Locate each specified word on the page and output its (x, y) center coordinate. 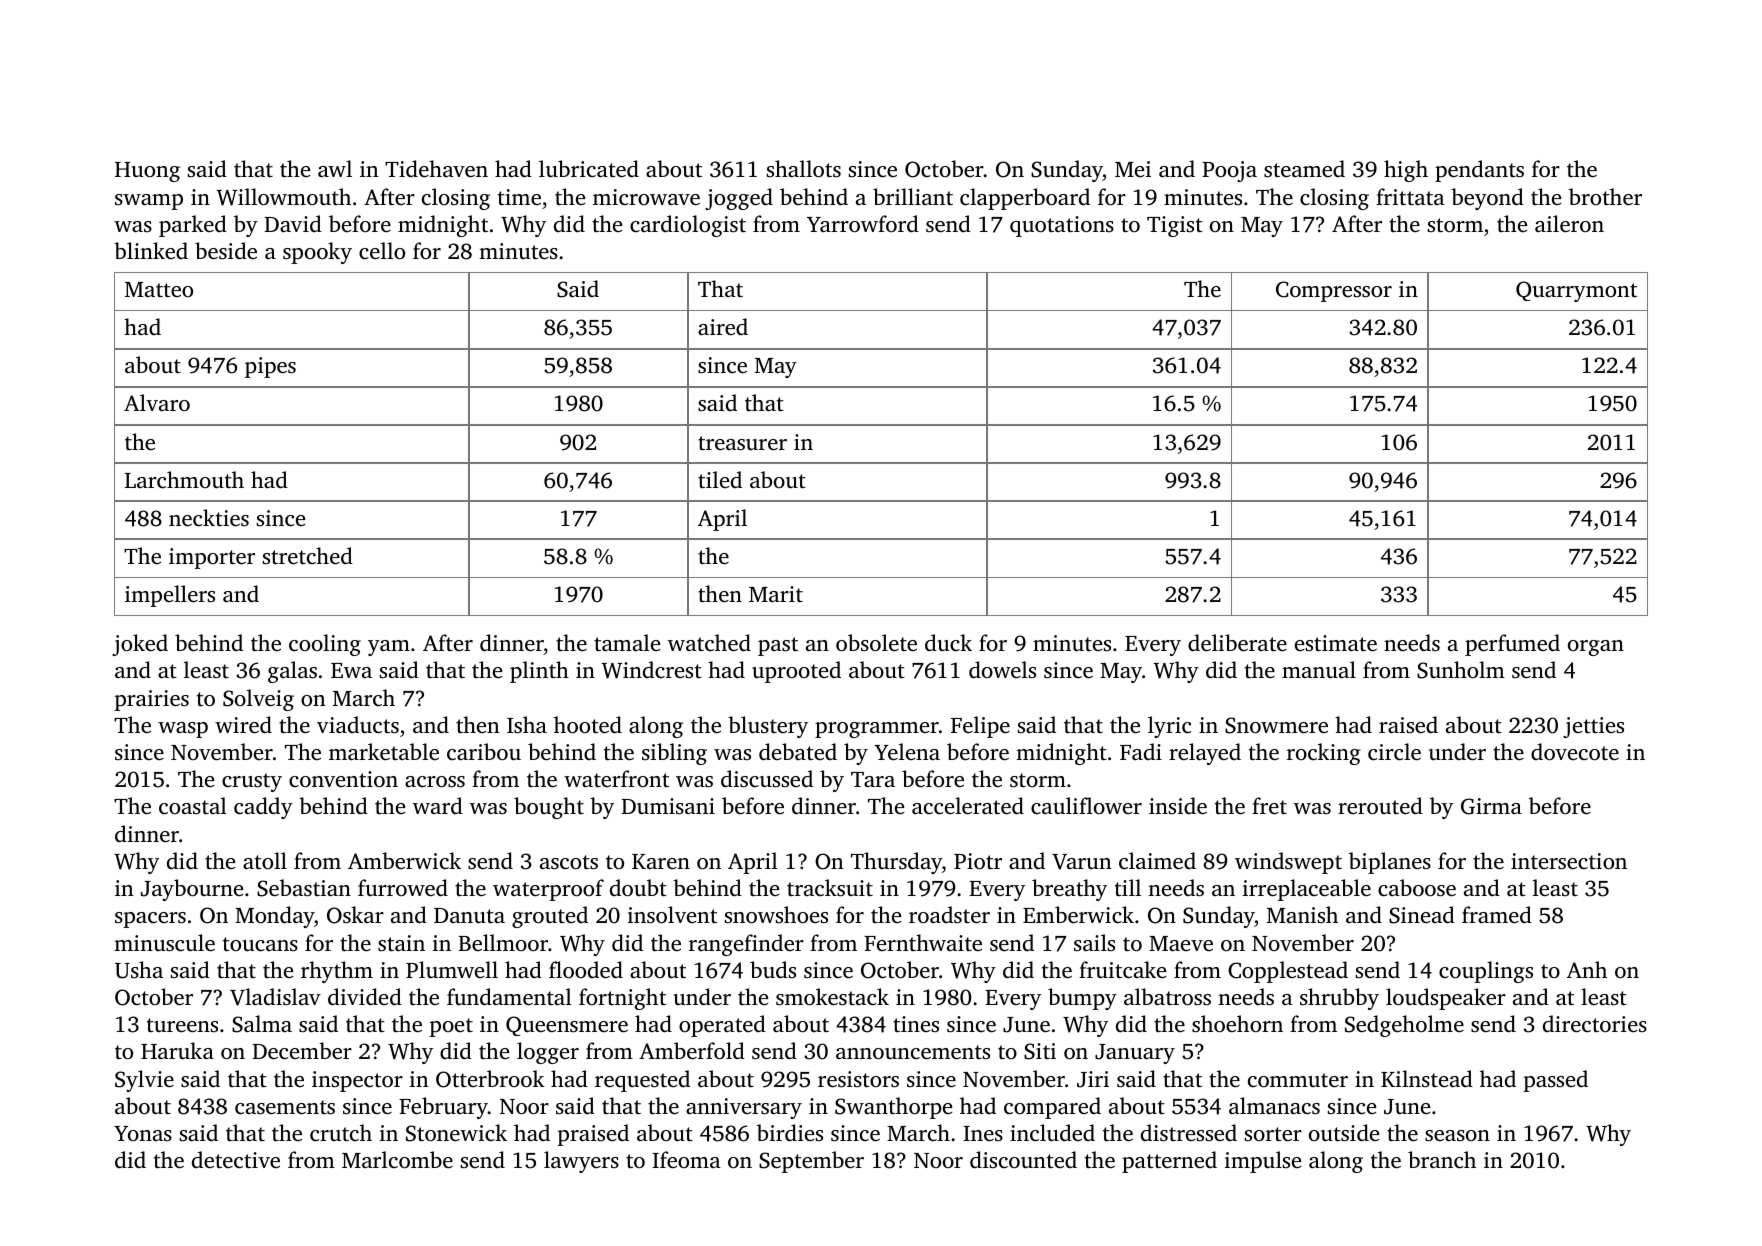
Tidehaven (436, 169)
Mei (1133, 169)
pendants (1479, 171)
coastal (193, 806)
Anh (1587, 969)
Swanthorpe (893, 1108)
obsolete (876, 643)
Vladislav (275, 997)
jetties (1593, 727)
